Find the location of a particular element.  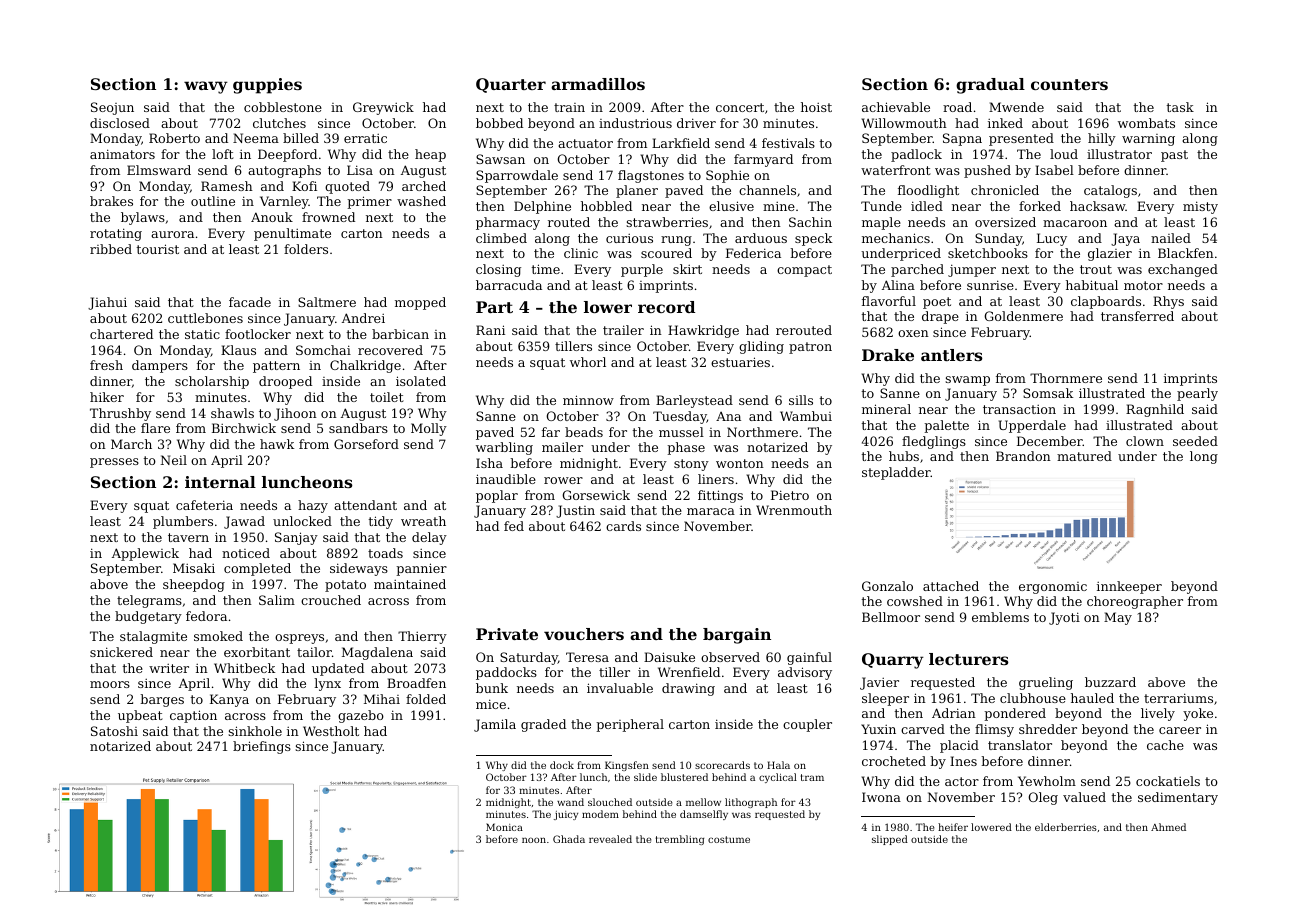

innkeeper is located at coordinates (1129, 587).
